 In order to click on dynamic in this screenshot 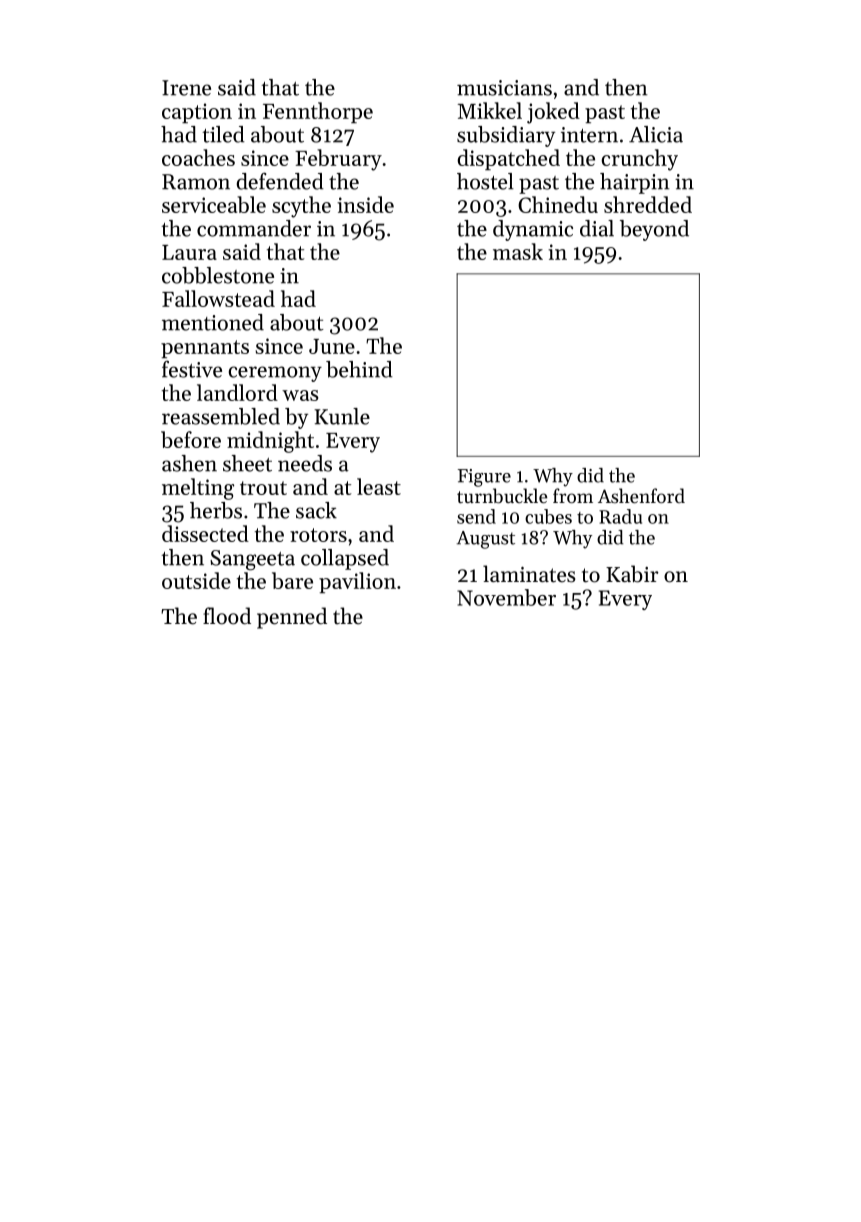, I will do `click(533, 230)`.
